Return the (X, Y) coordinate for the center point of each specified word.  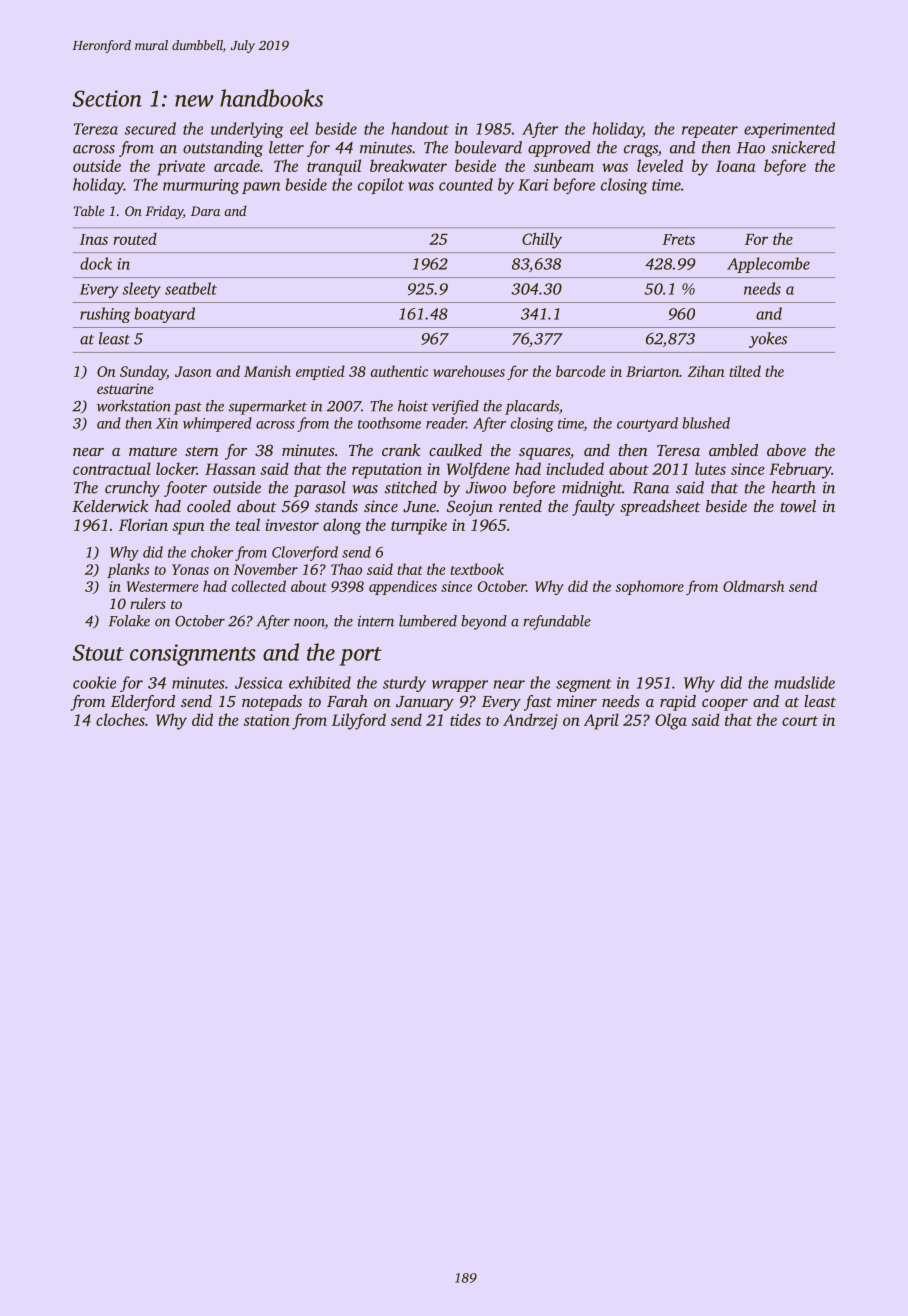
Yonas (190, 569)
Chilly (542, 240)
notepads (272, 703)
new (194, 101)
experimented (789, 130)
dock (96, 263)
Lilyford (359, 721)
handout (420, 128)
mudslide (804, 682)
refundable (557, 622)
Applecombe (768, 265)
